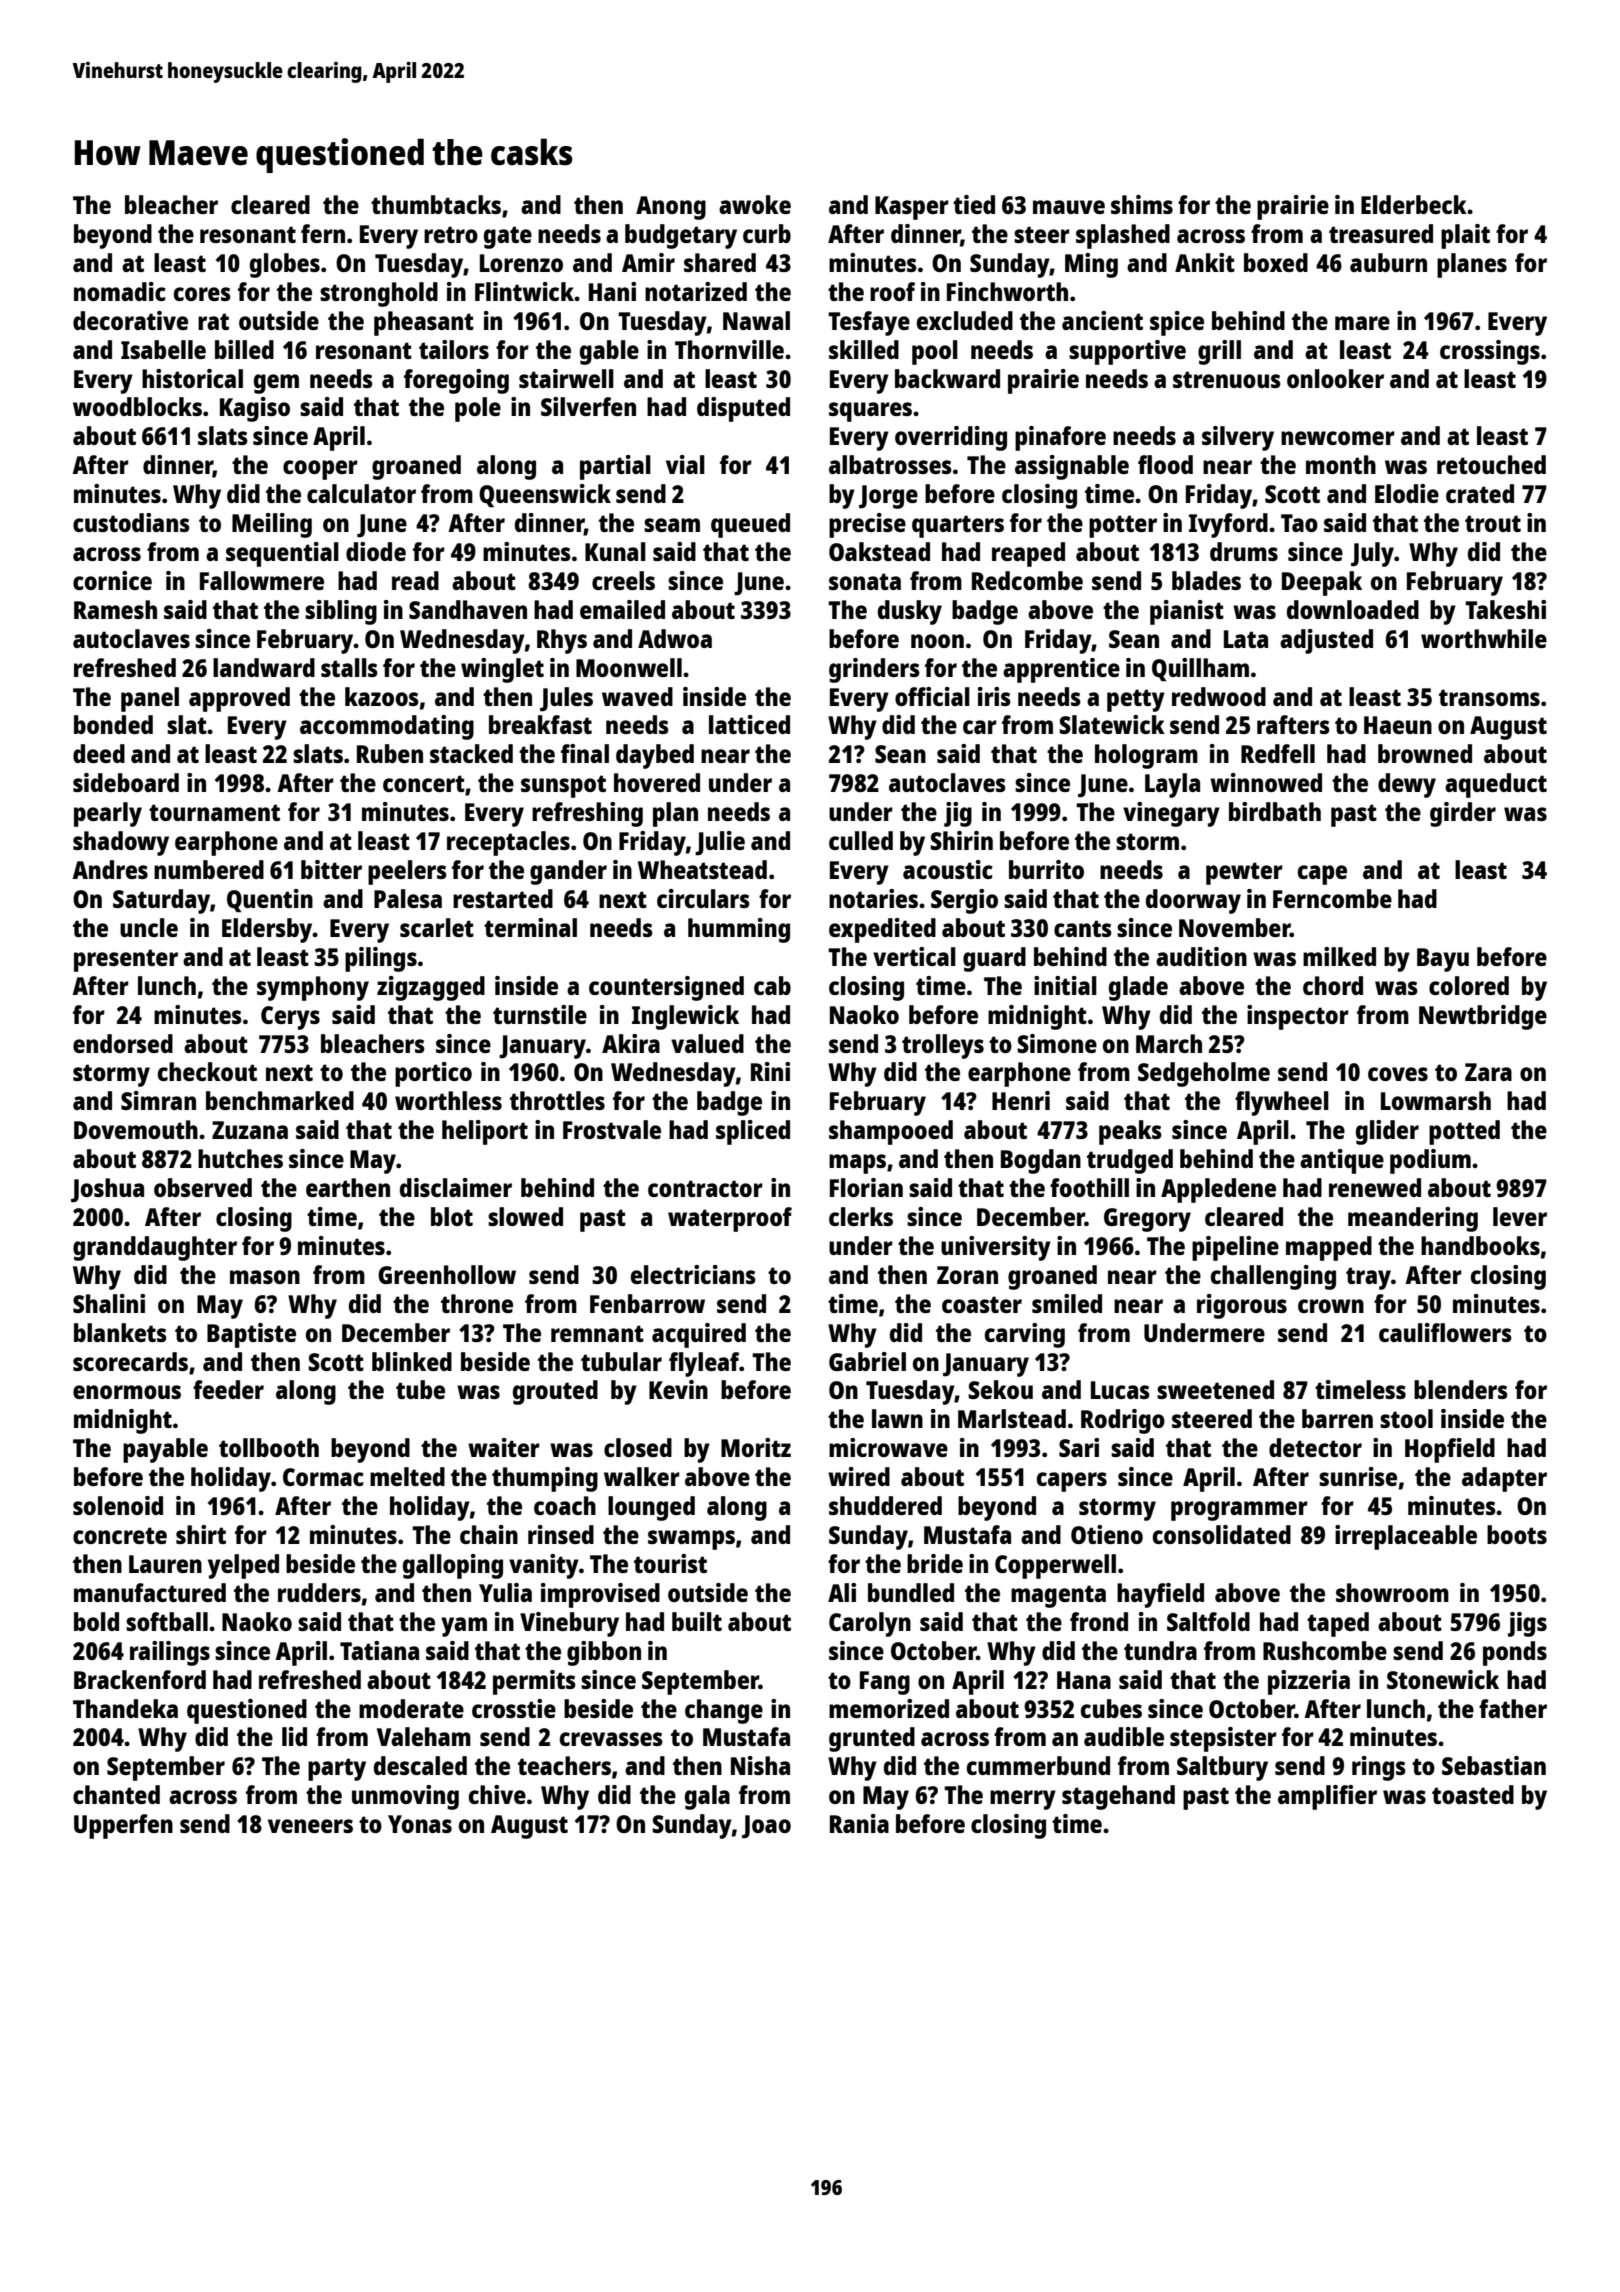 This image has width=1620, height=2292. Describe the element at coordinates (447, 1274) in the image. I see `Greenhollow` at that location.
